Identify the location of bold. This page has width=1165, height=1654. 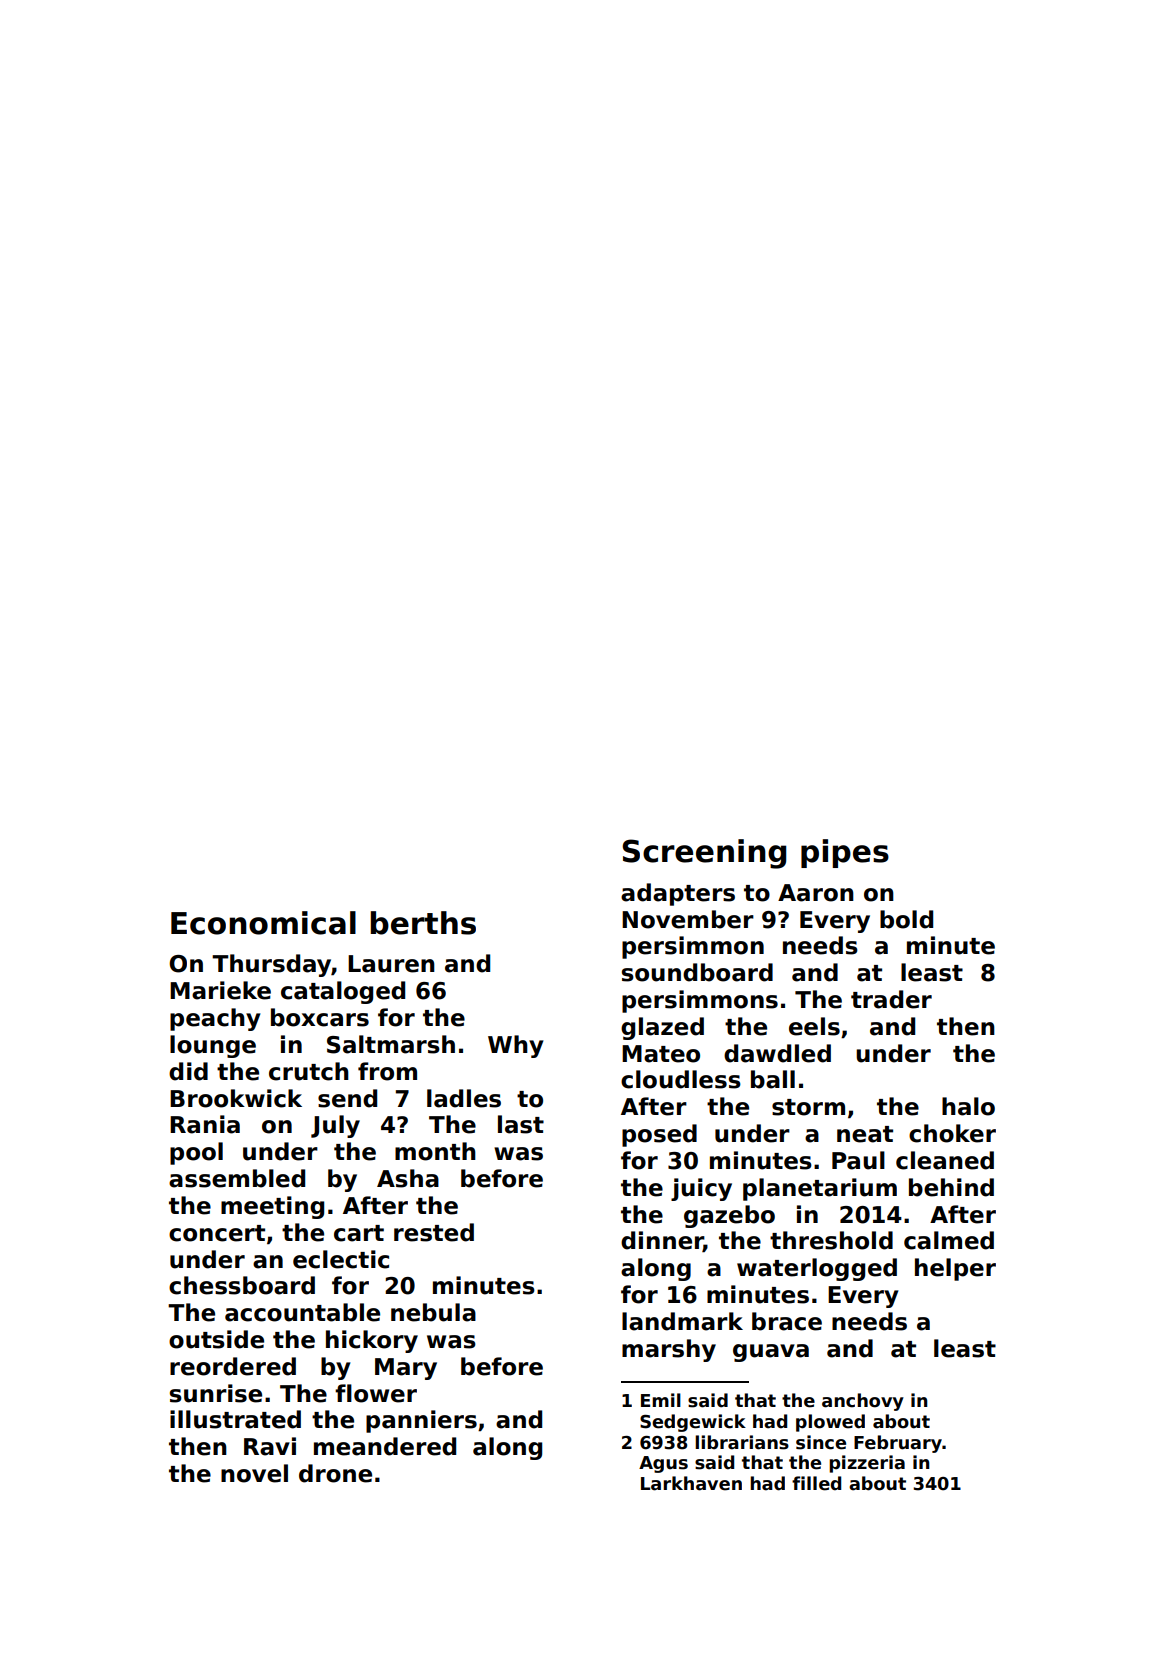
(906, 919).
